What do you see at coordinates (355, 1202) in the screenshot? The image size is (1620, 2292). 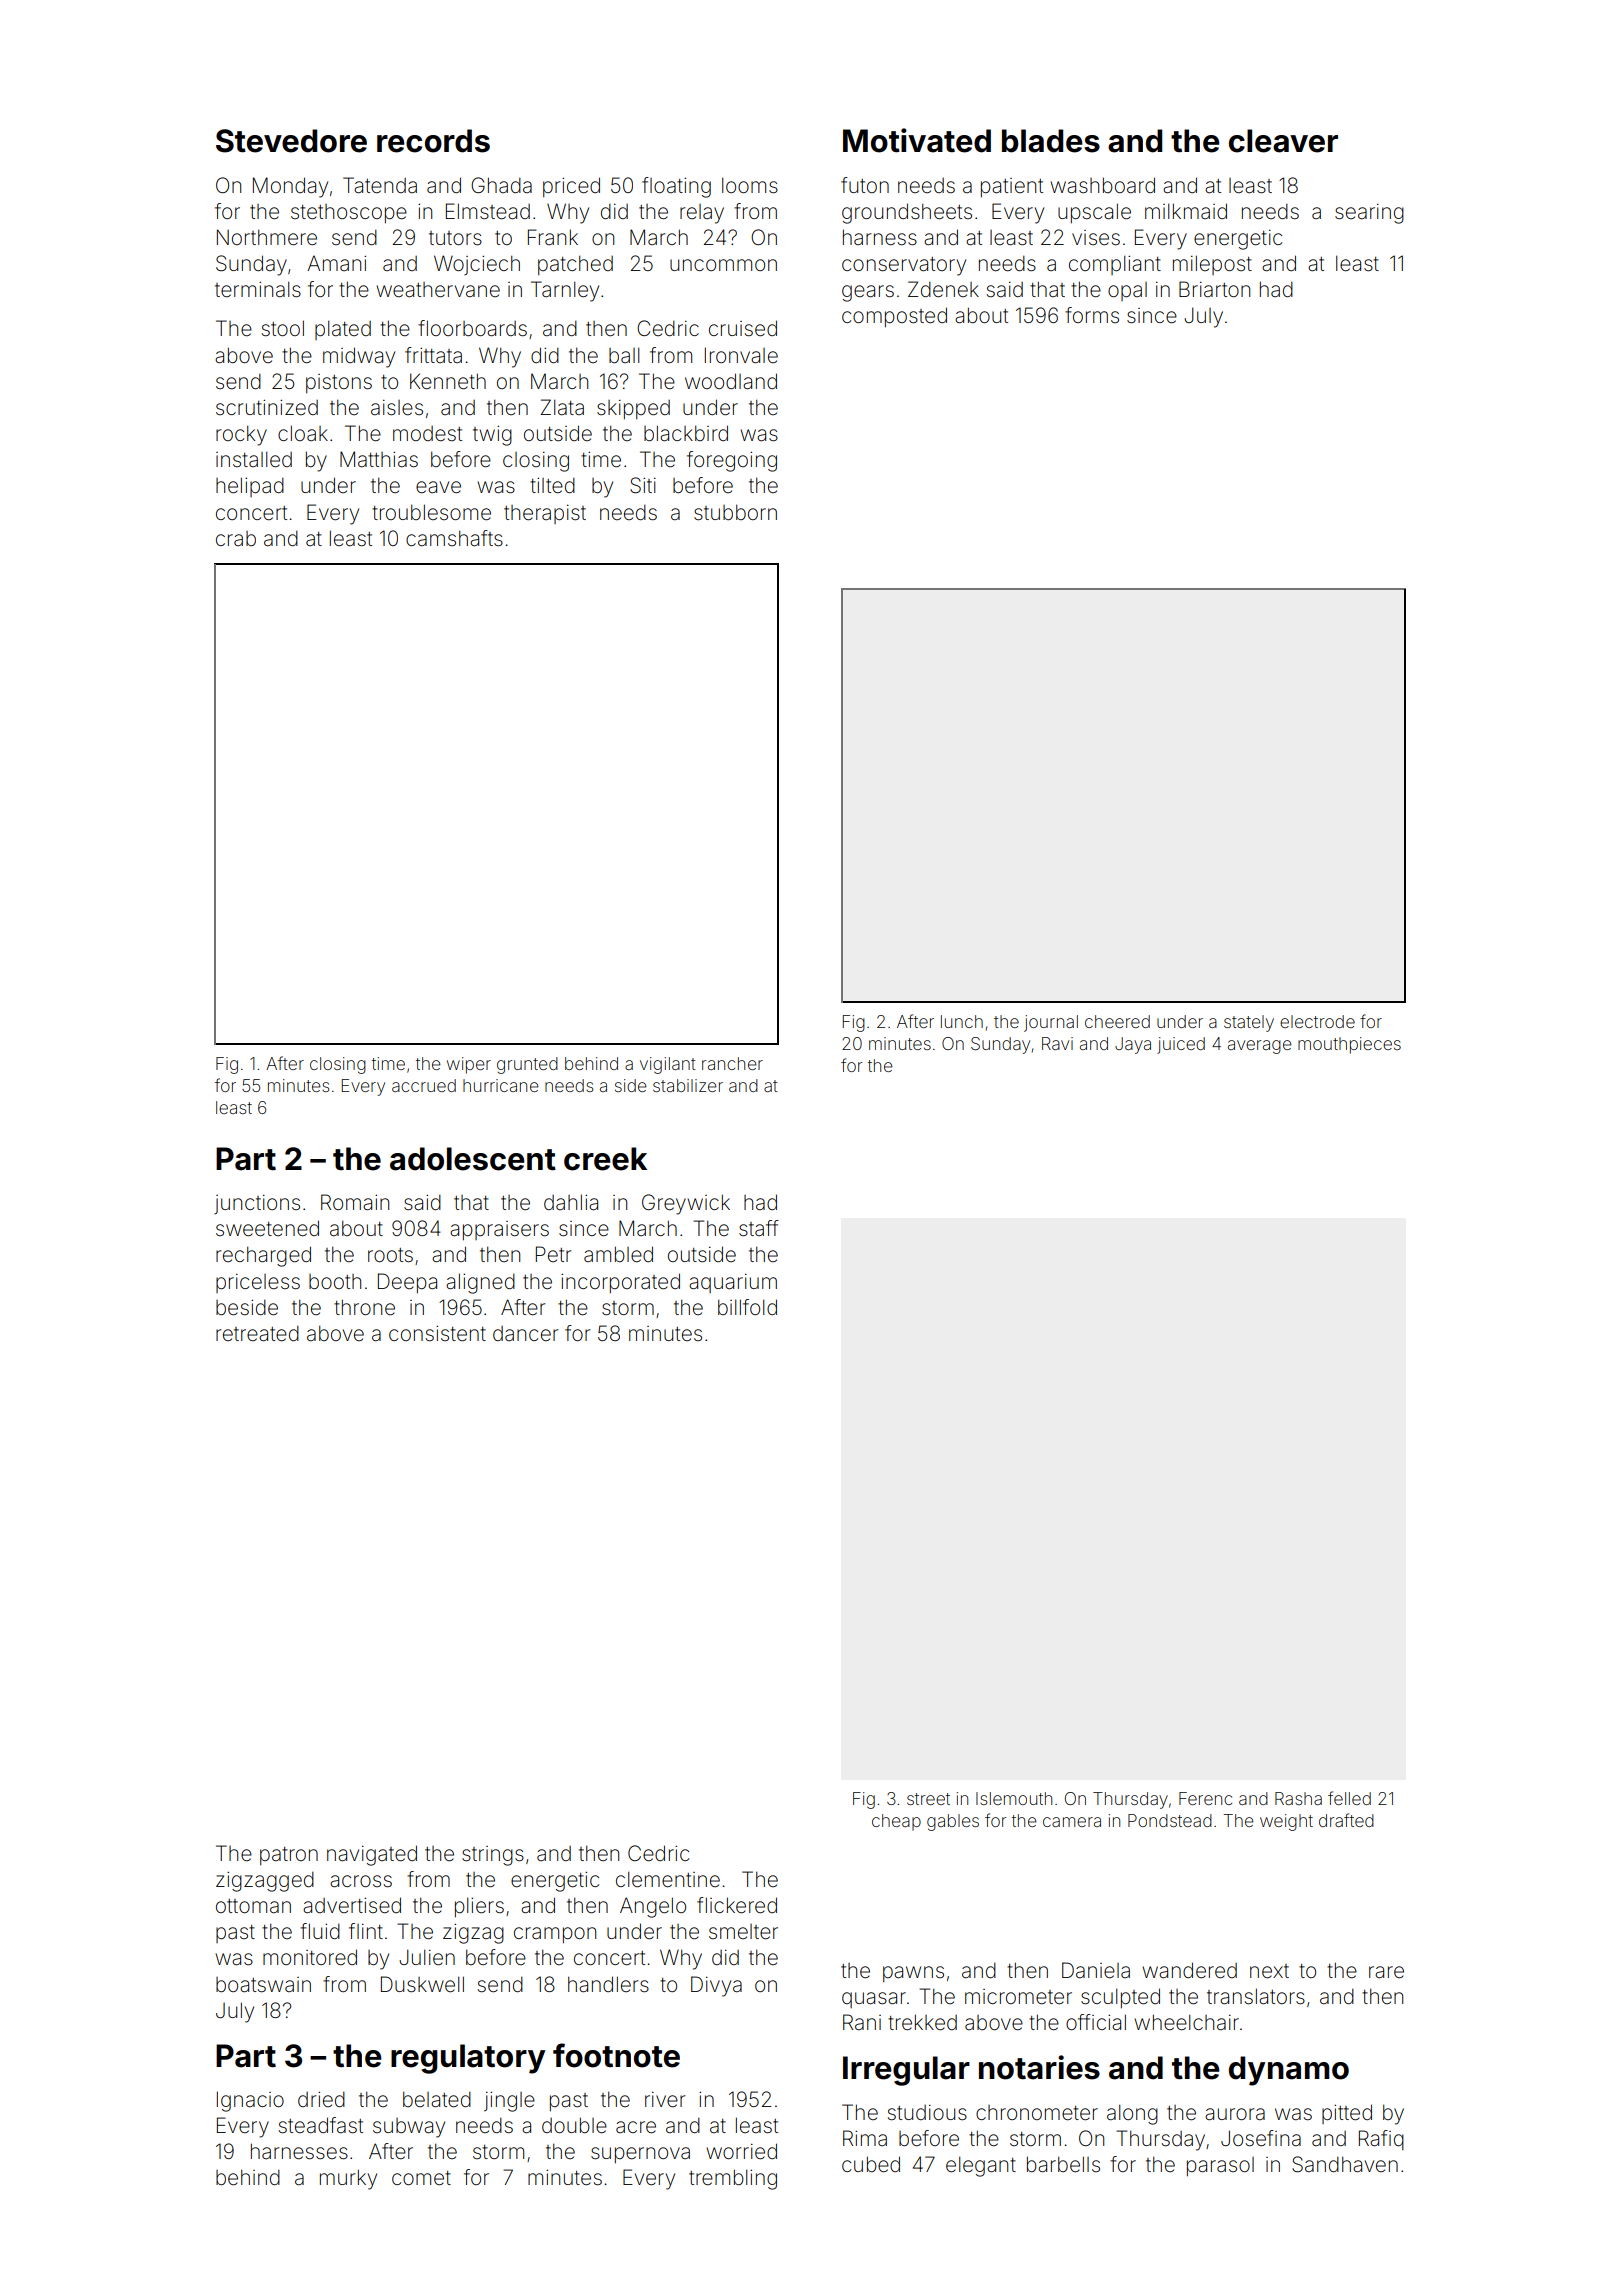 I see `Romain` at bounding box center [355, 1202].
